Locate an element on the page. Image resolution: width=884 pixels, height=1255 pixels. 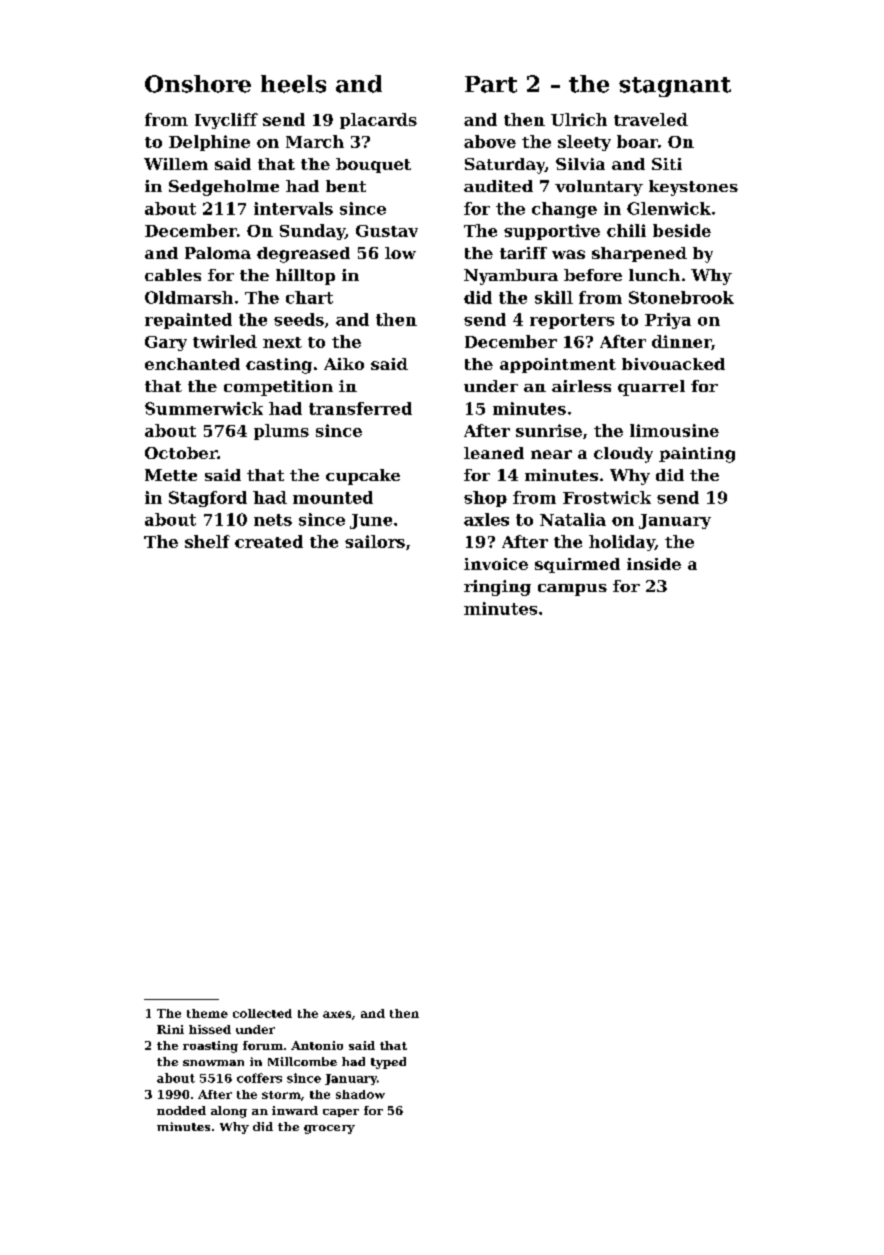
caper is located at coordinates (341, 1113).
